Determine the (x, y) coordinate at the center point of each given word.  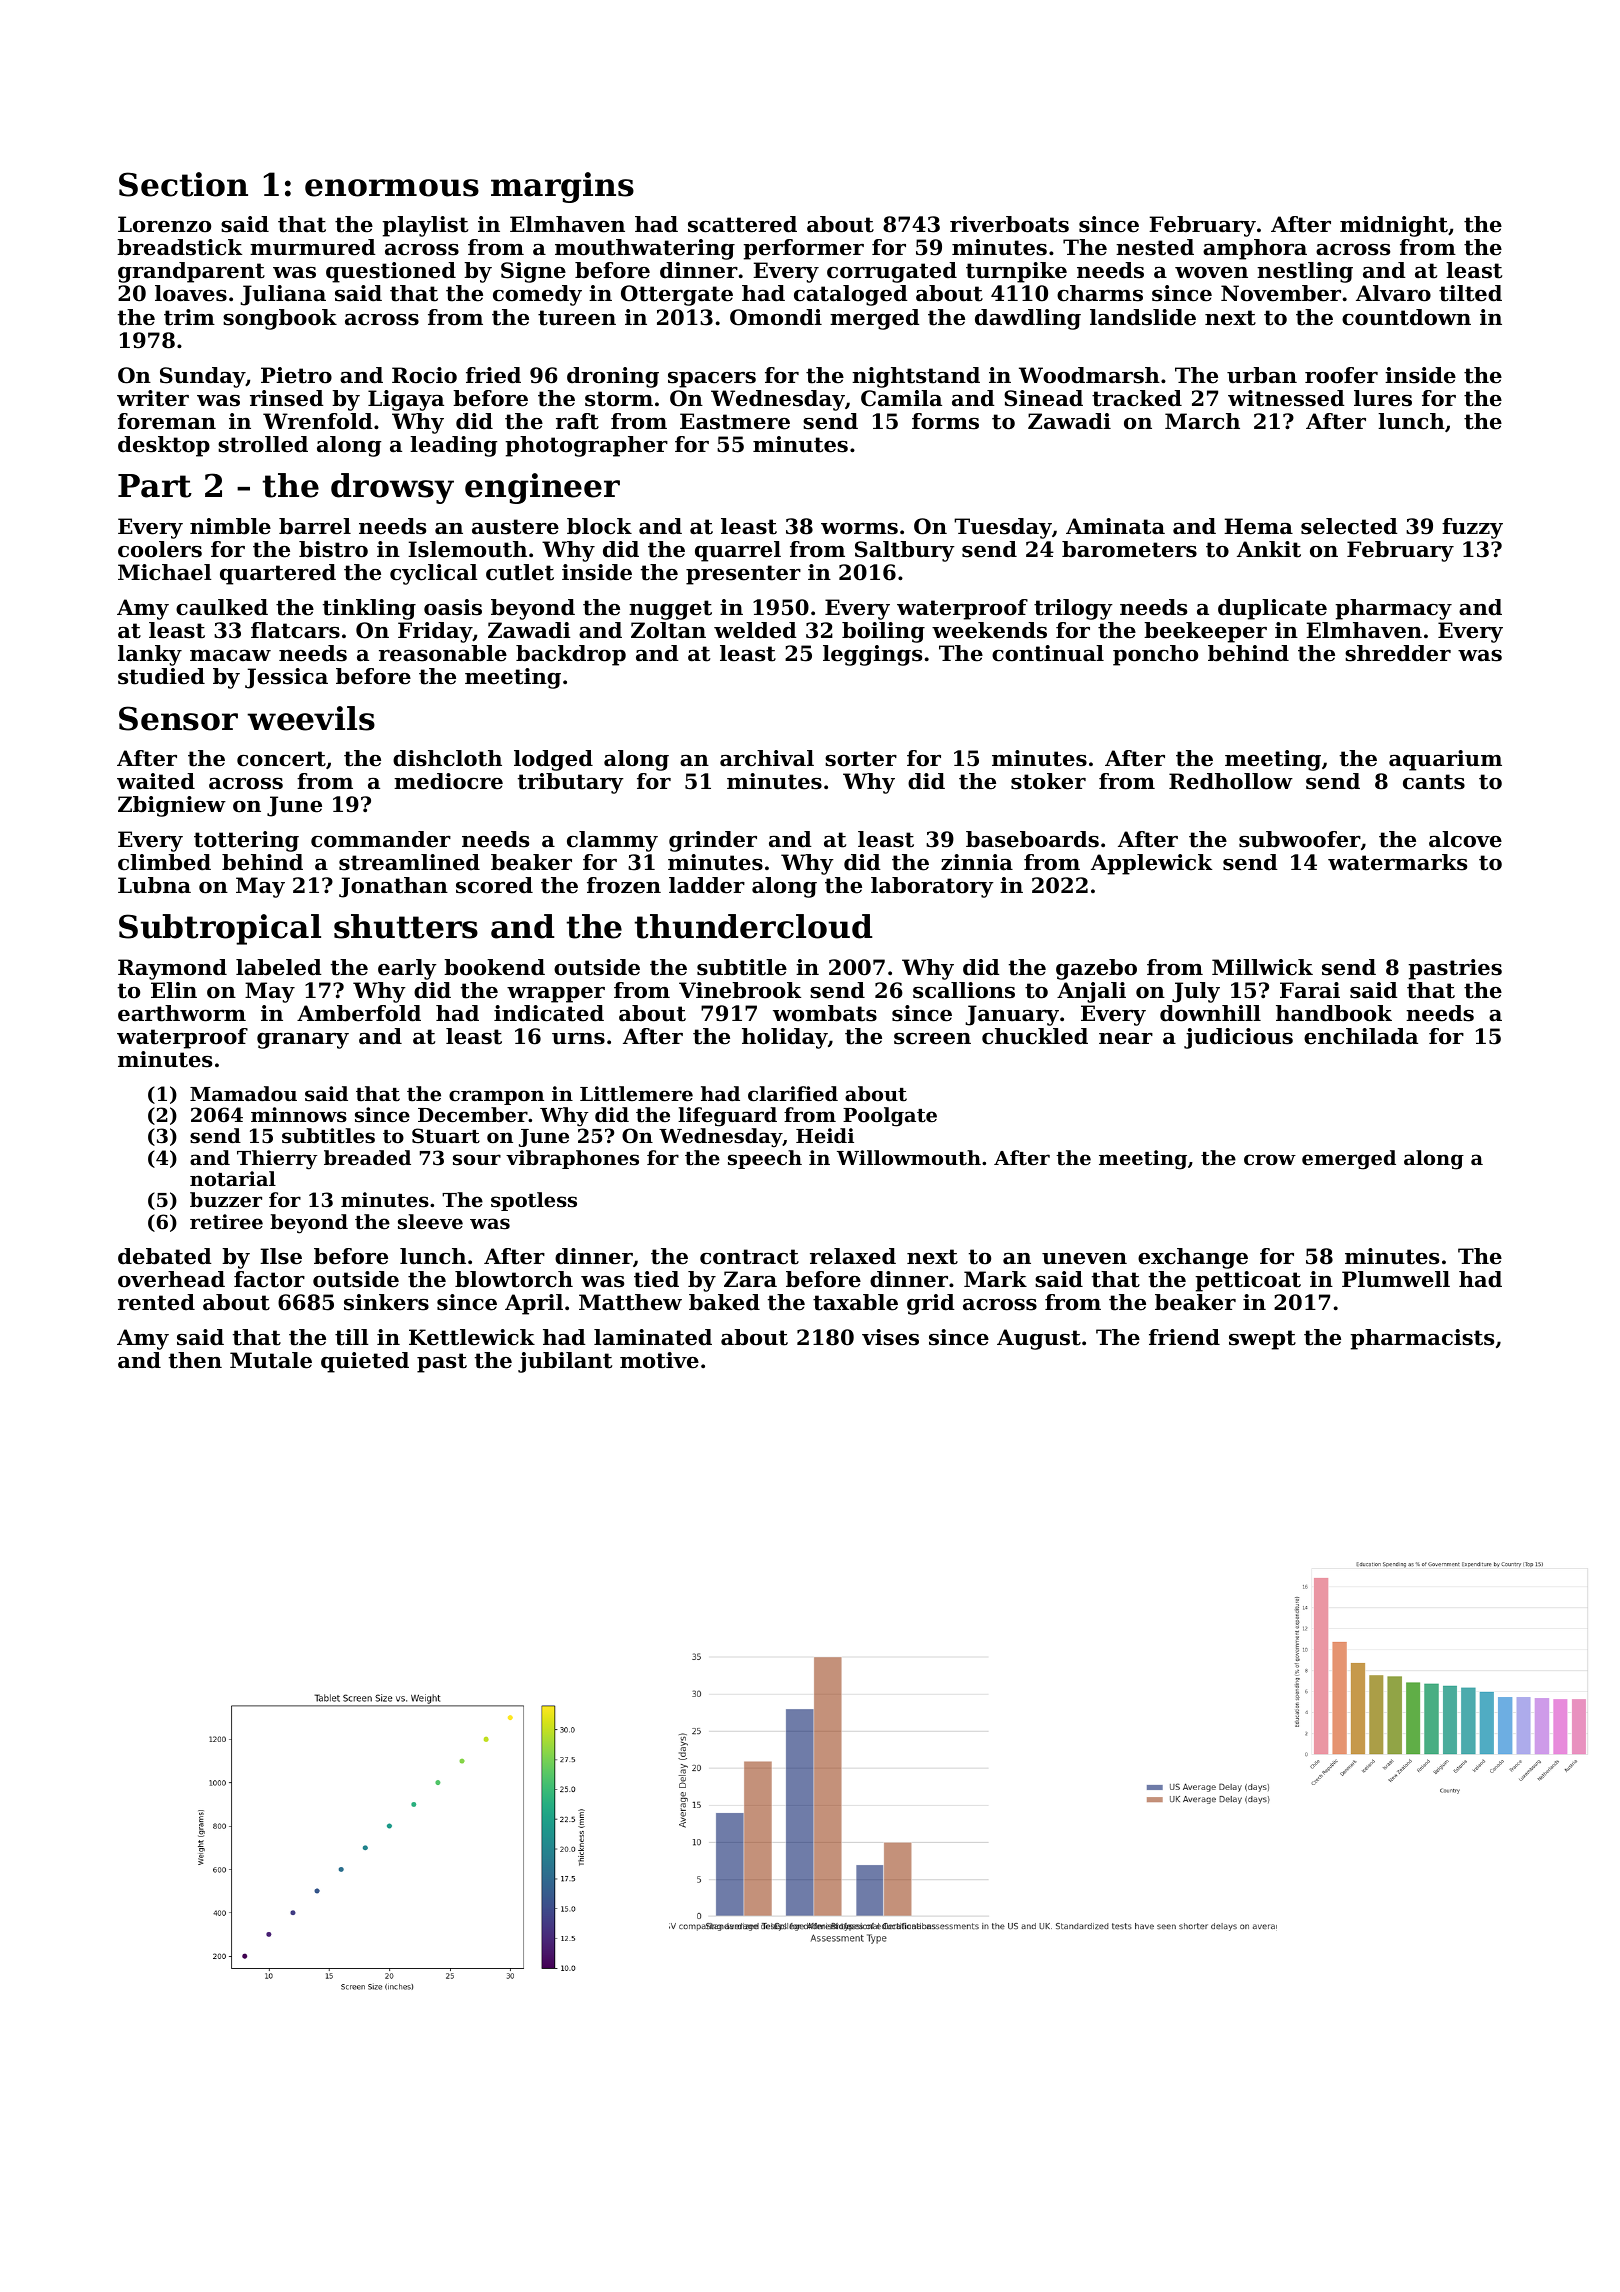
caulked (222, 607)
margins (562, 187)
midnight (1394, 226)
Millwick (1262, 967)
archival (767, 758)
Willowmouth (909, 1158)
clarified (793, 1093)
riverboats (1009, 224)
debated (165, 1256)
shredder (1398, 653)
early (407, 969)
